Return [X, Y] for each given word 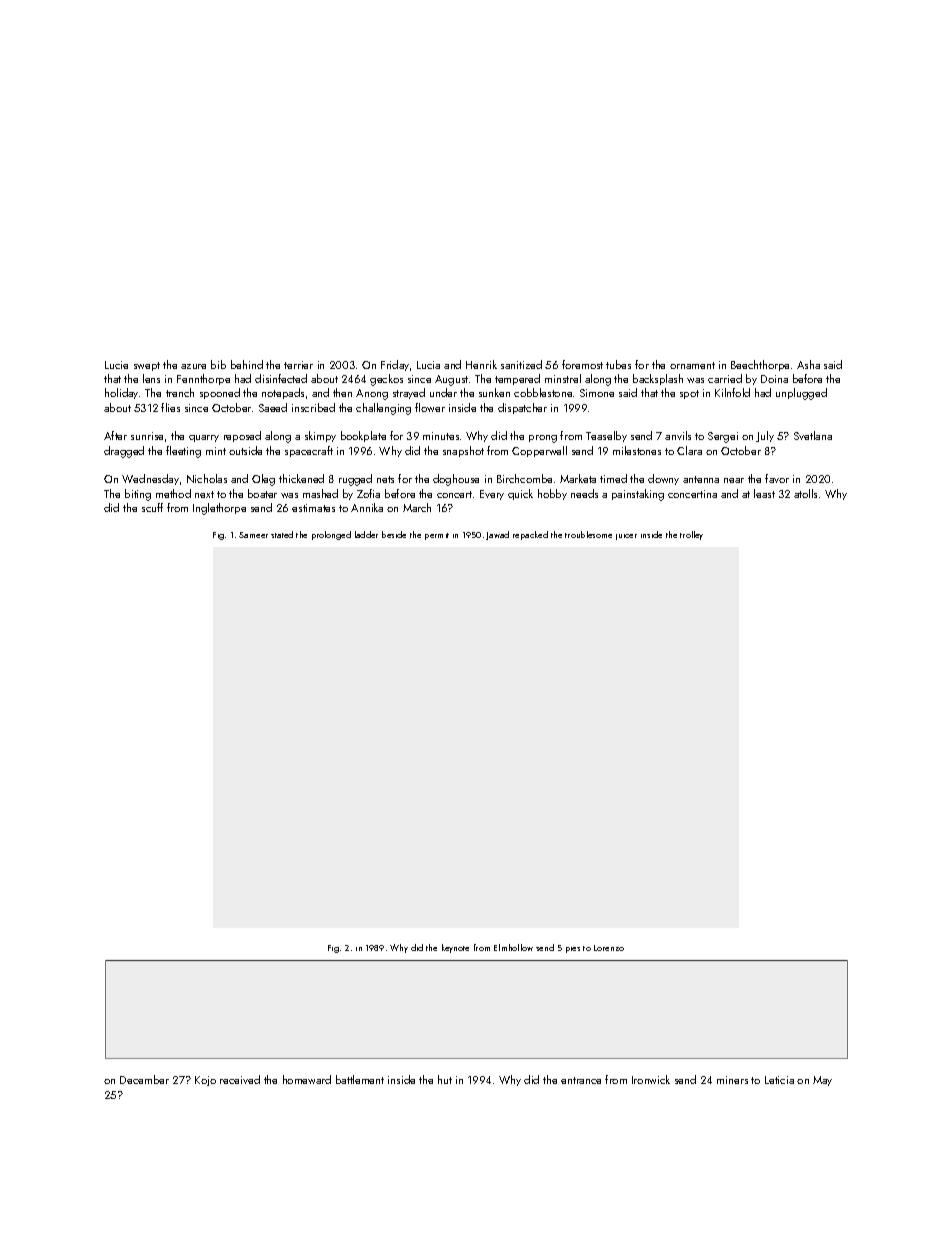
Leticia [779, 1080]
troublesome [588, 534]
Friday [395, 365]
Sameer [253, 535]
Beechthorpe [760, 365]
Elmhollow [513, 947]
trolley [691, 535]
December [144, 1079]
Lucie [116, 365]
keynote [455, 948]
